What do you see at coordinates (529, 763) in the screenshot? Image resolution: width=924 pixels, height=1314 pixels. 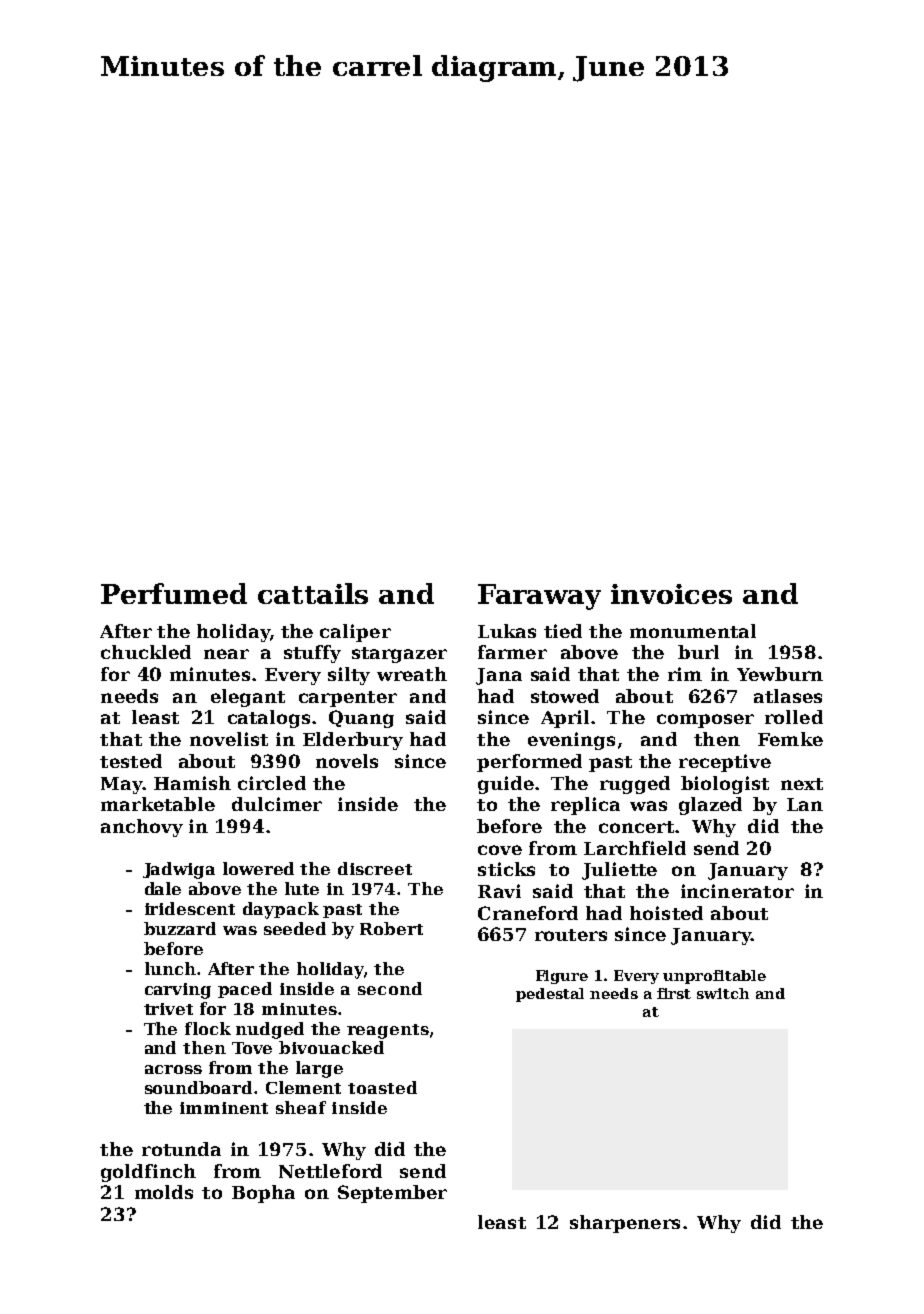 I see `performed` at bounding box center [529, 763].
